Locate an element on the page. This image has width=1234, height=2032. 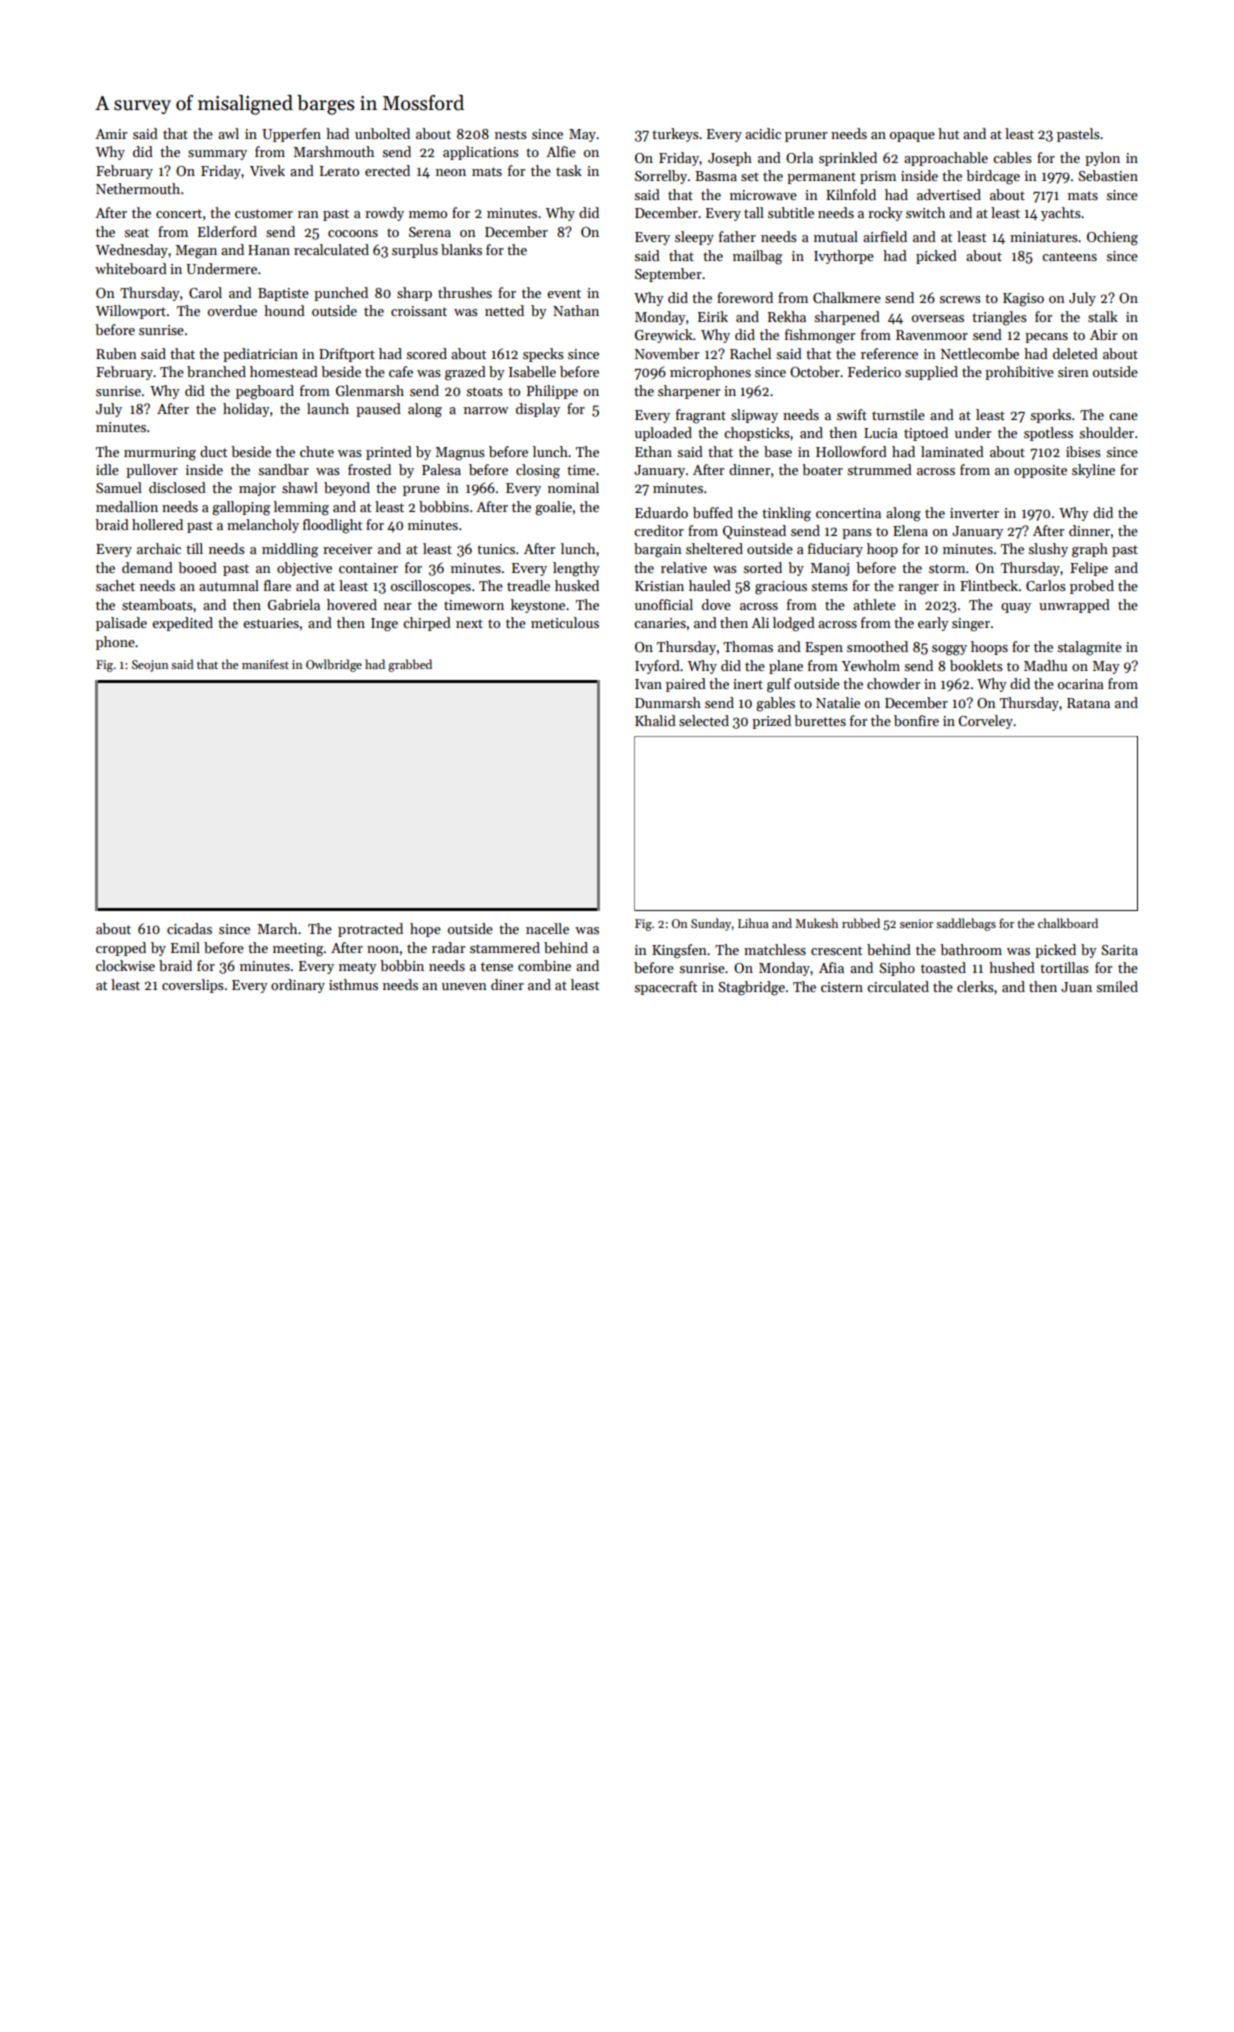
creditor is located at coordinates (659, 530).
